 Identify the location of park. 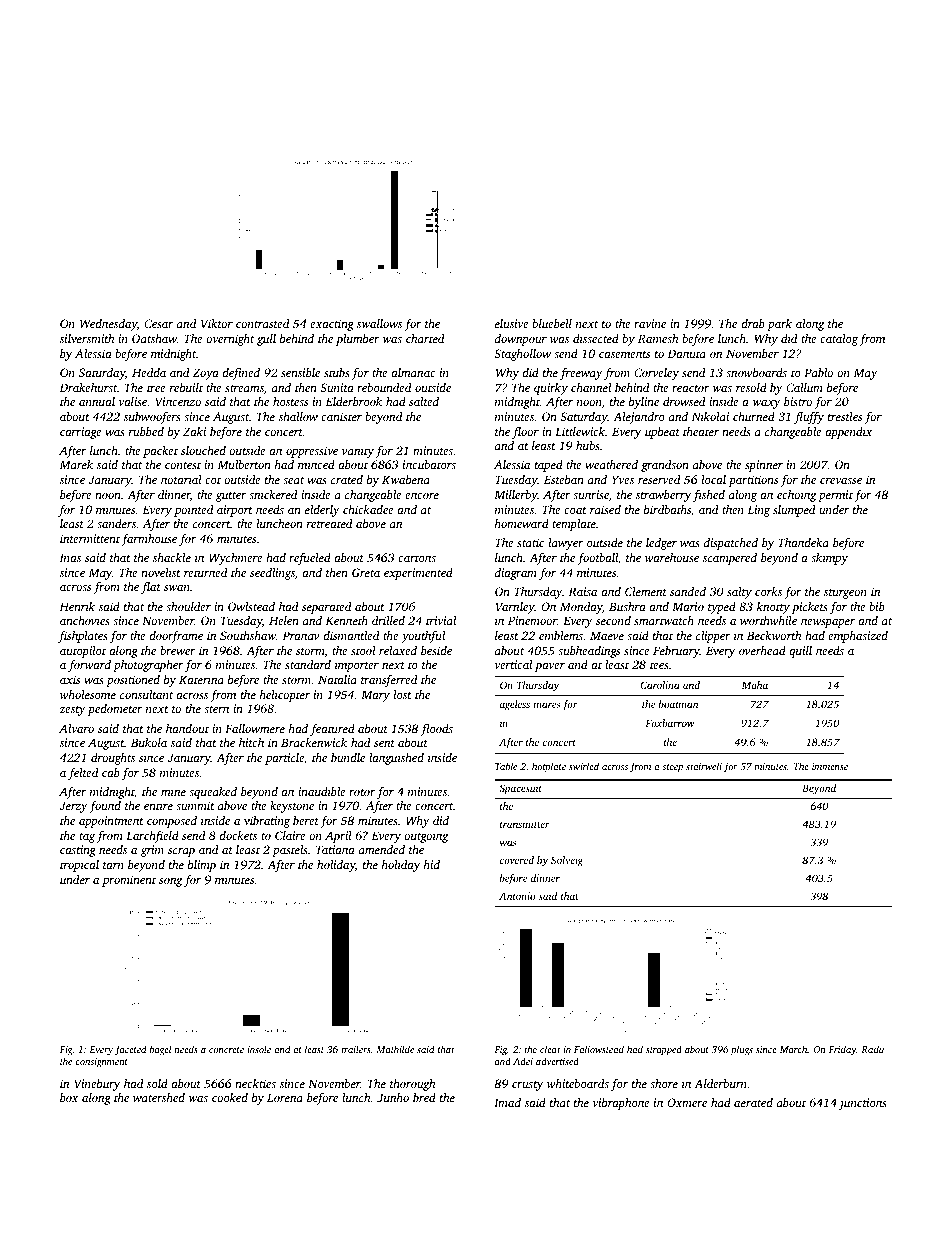
(779, 325).
